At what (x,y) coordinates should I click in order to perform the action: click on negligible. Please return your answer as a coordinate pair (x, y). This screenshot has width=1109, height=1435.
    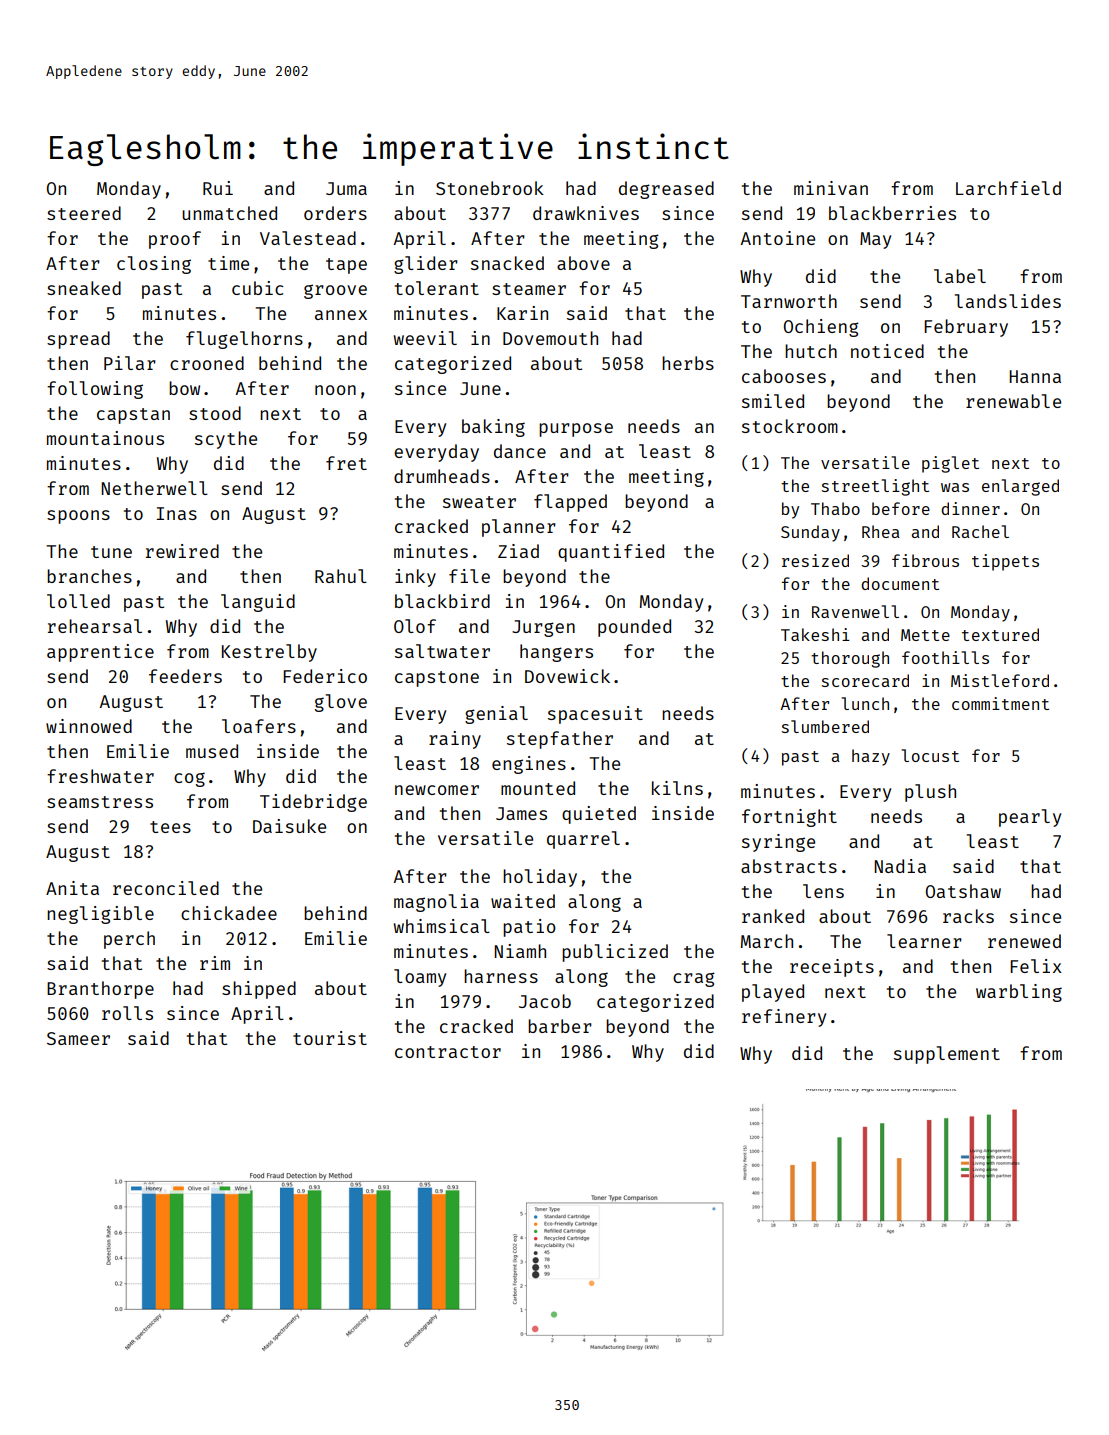
    Looking at the image, I should click on (100, 915).
